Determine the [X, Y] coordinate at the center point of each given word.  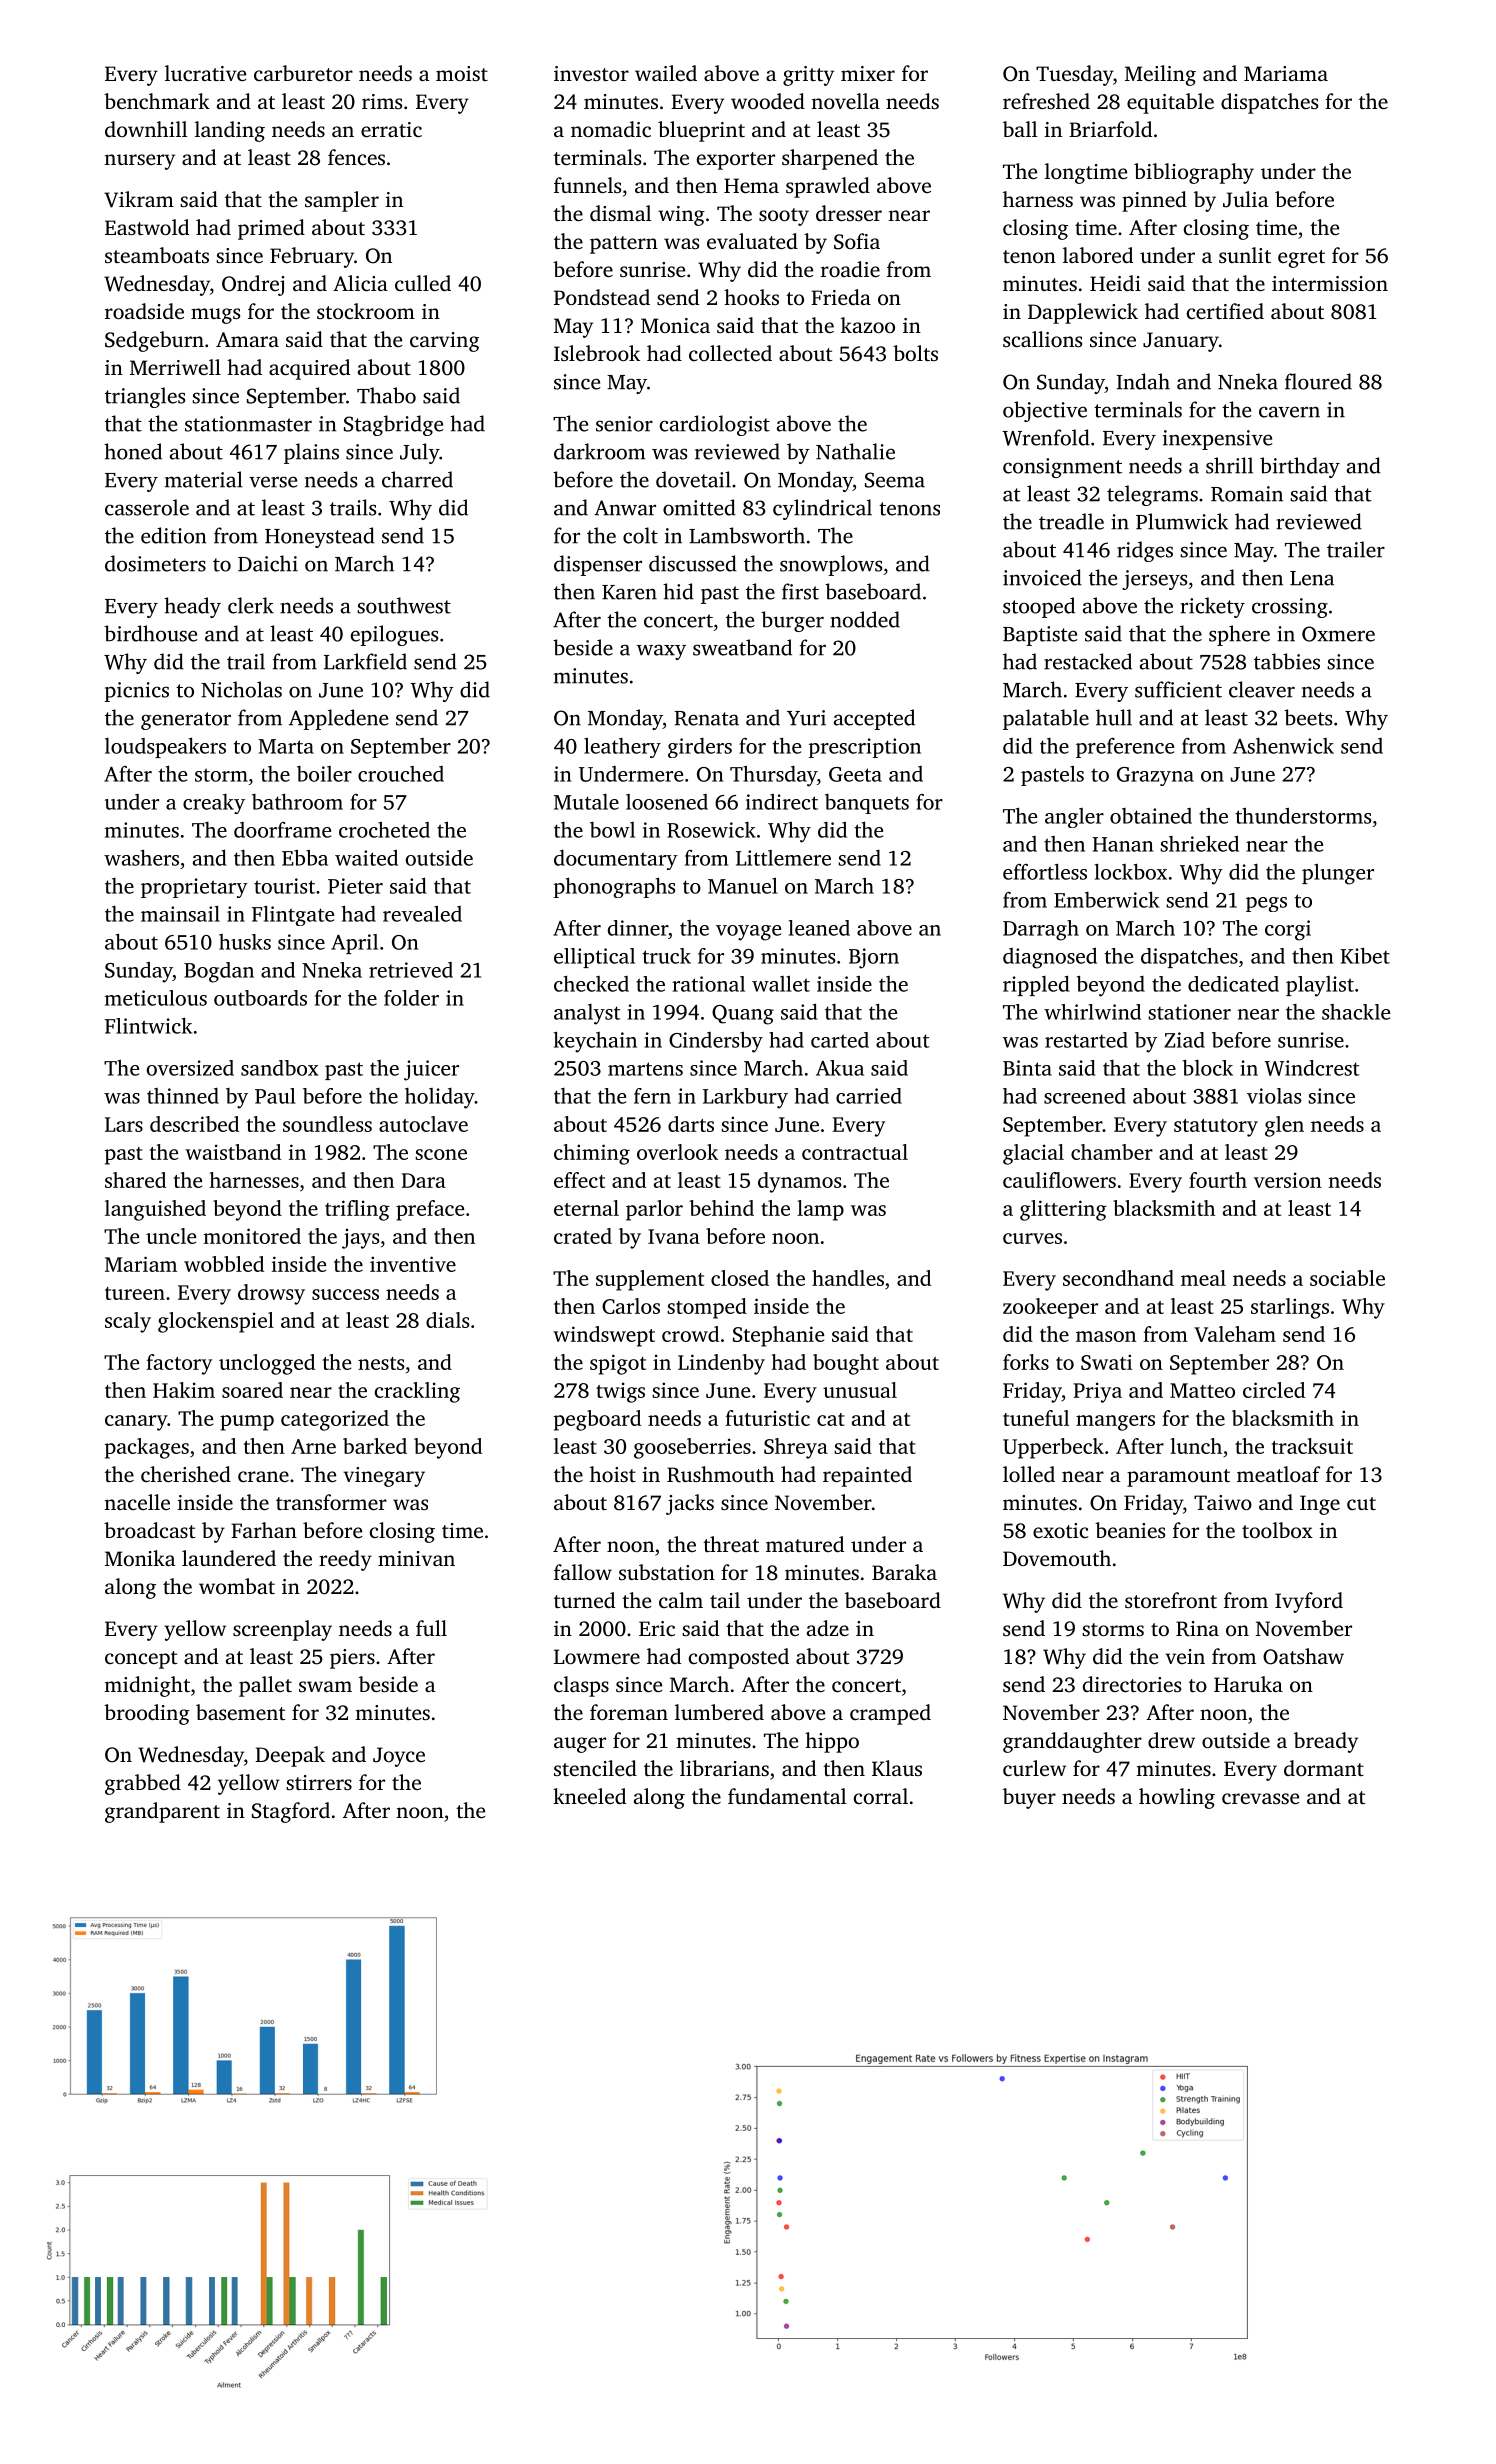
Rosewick [711, 830]
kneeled [589, 1796]
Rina [1197, 1629]
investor [591, 73]
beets [1308, 717]
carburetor [303, 73]
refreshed [1046, 101]
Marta [286, 746]
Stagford [291, 1812]
